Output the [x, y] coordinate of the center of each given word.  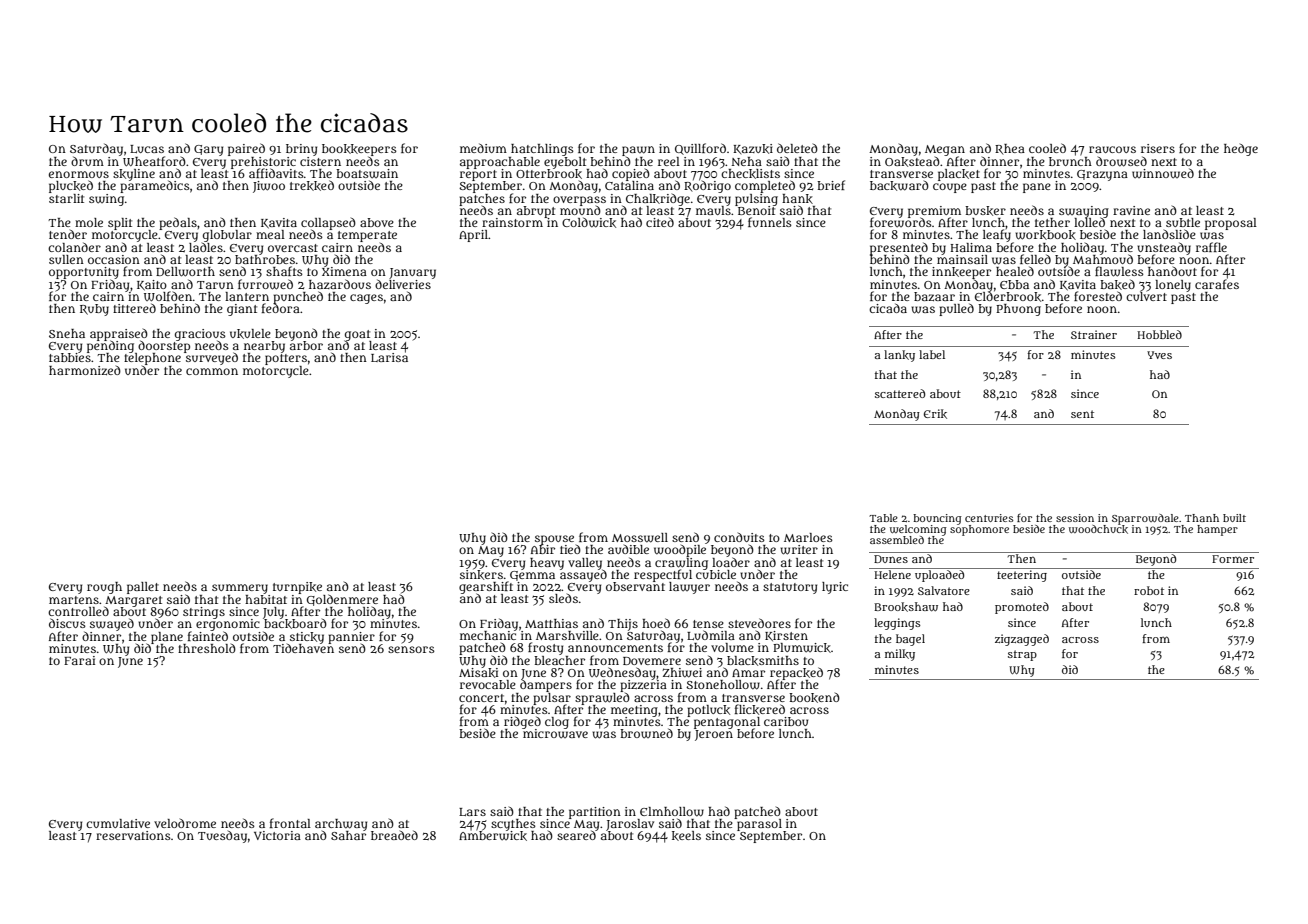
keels [686, 836]
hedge [1241, 150]
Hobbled [1159, 334]
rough [104, 588]
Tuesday [222, 837]
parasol [759, 825]
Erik [935, 414]
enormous [79, 174]
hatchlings [542, 150]
